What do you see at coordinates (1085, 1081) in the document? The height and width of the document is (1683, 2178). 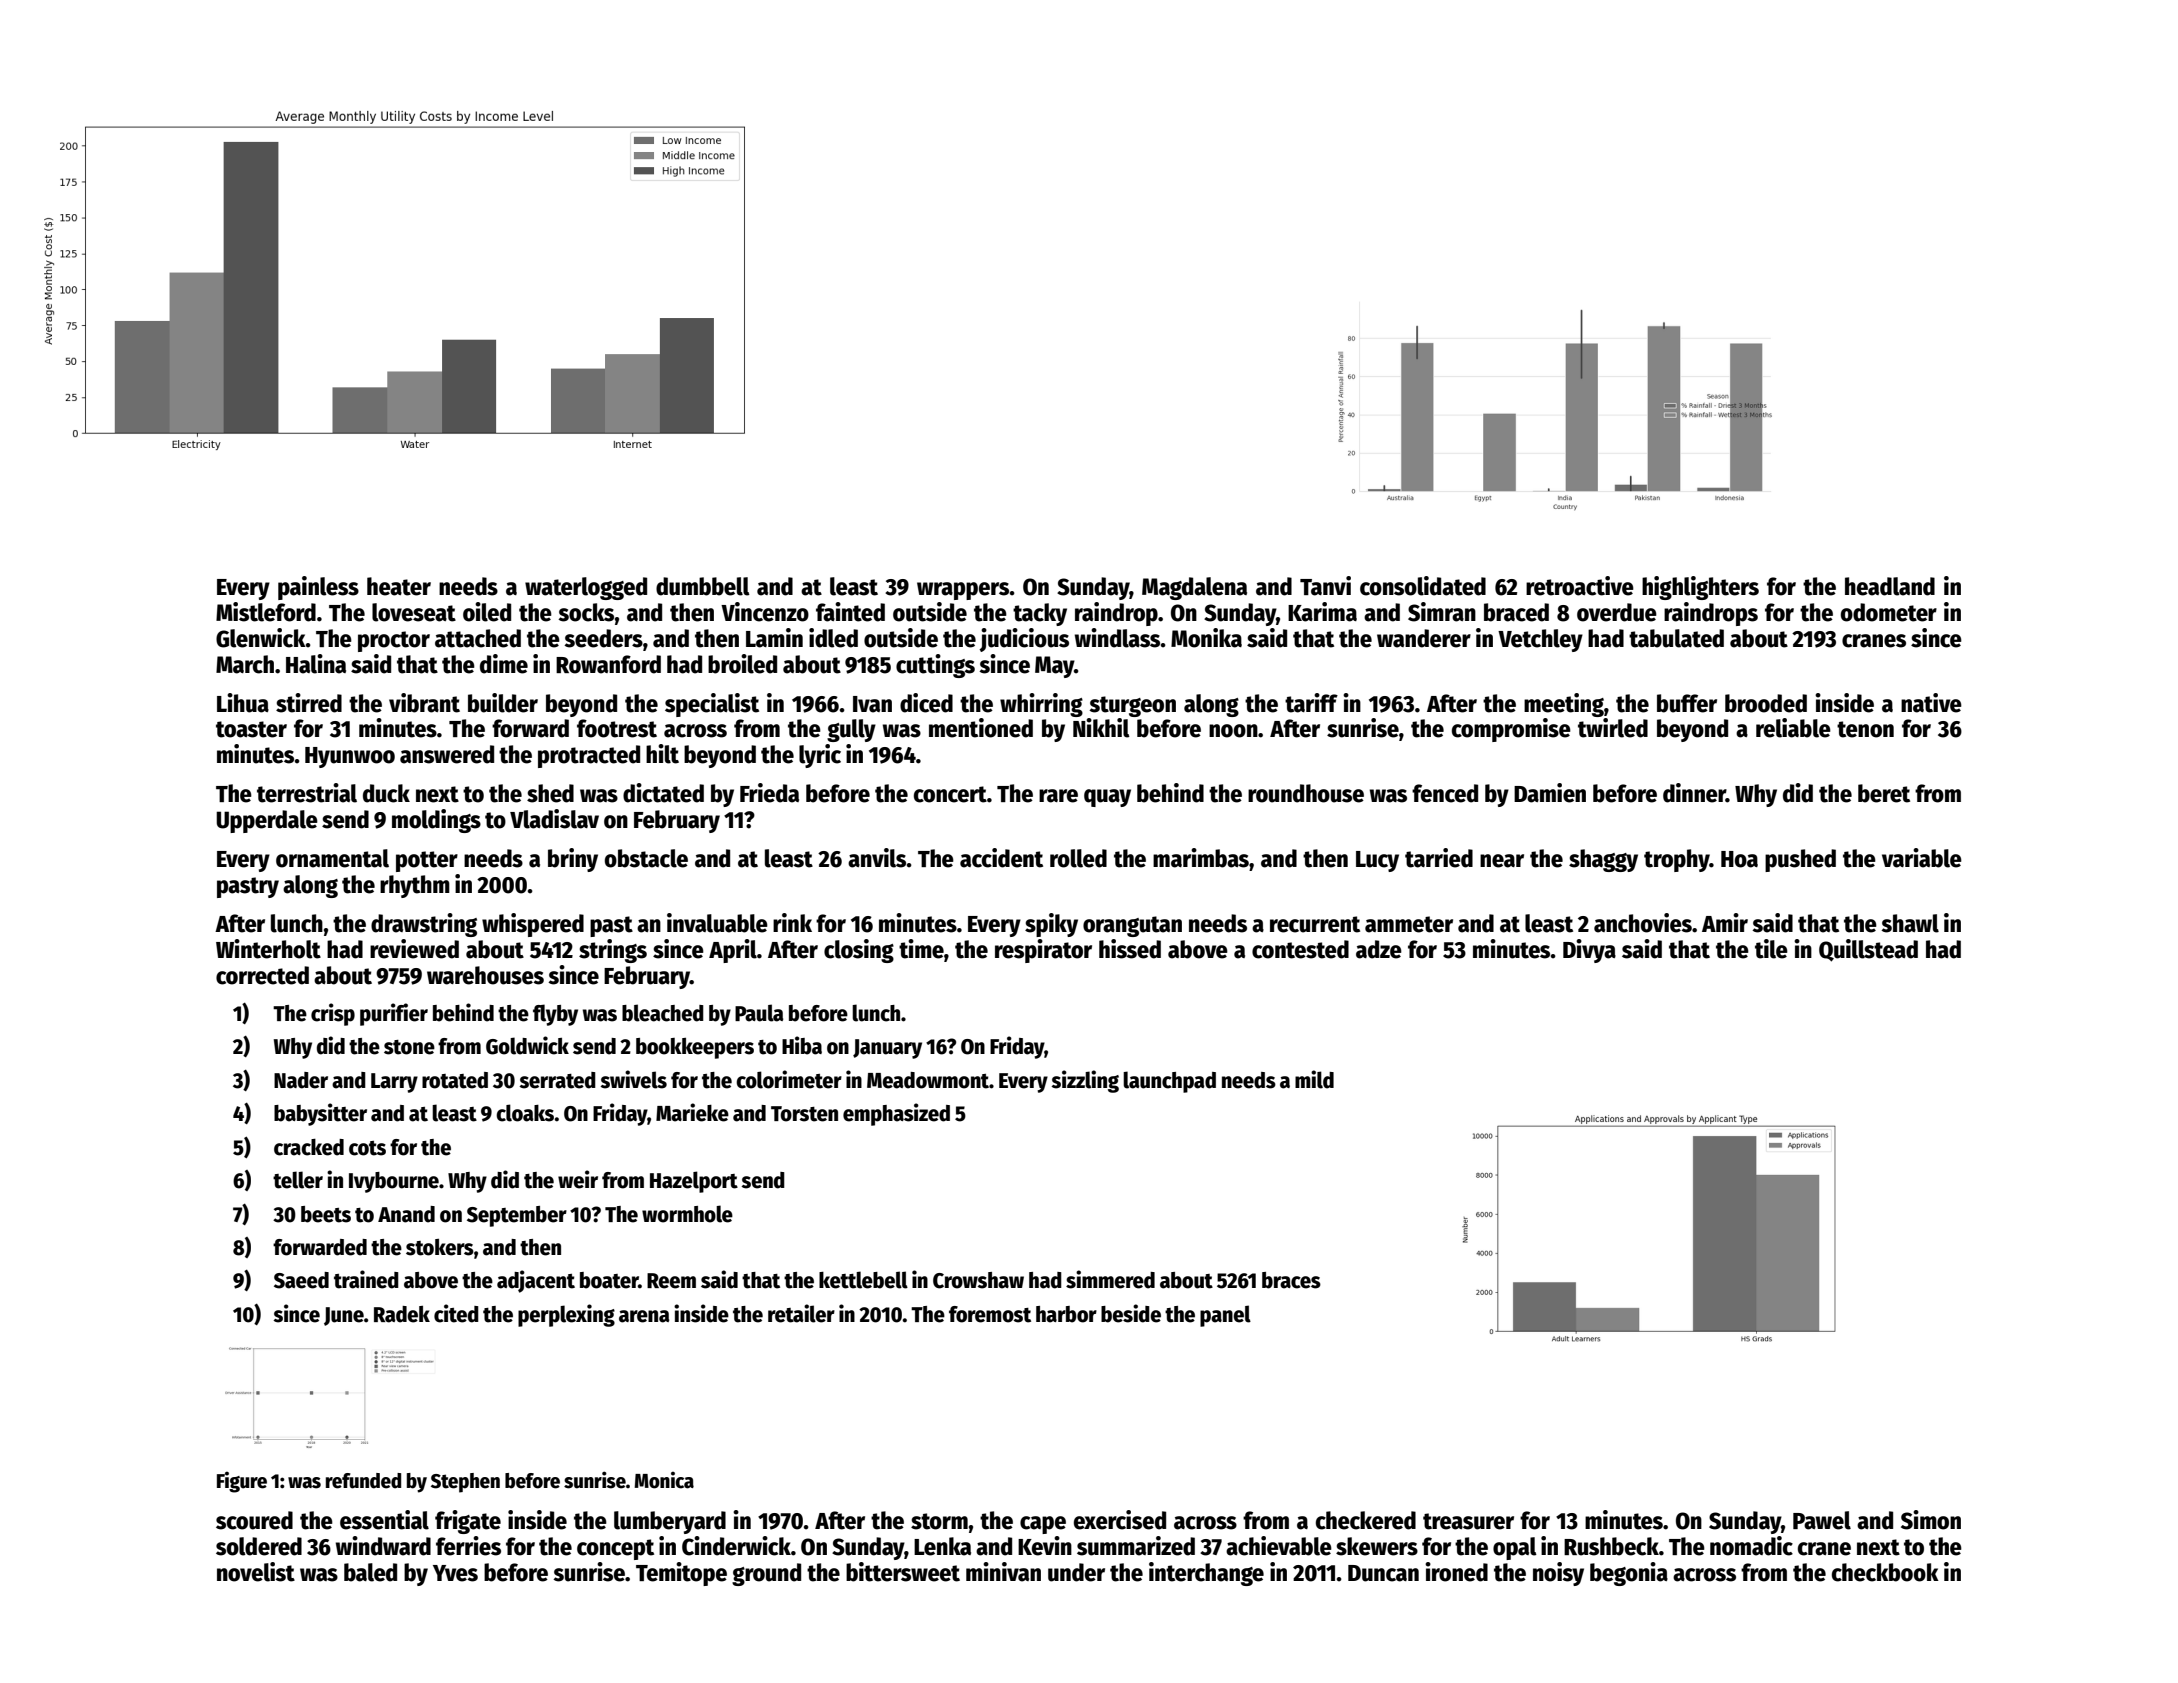 I see `sizzling` at bounding box center [1085, 1081].
